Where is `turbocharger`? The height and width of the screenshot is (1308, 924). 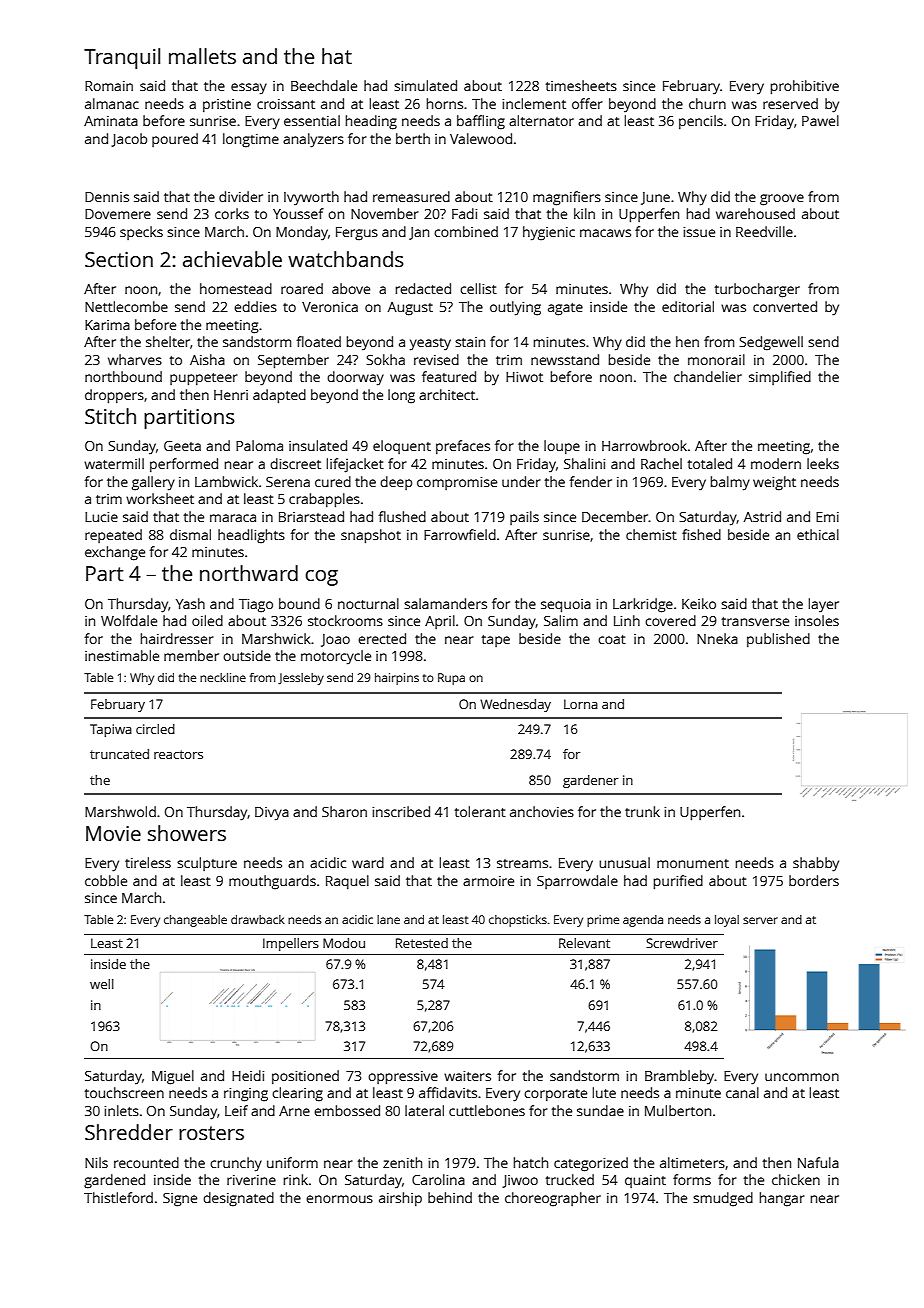 turbocharger is located at coordinates (757, 290).
